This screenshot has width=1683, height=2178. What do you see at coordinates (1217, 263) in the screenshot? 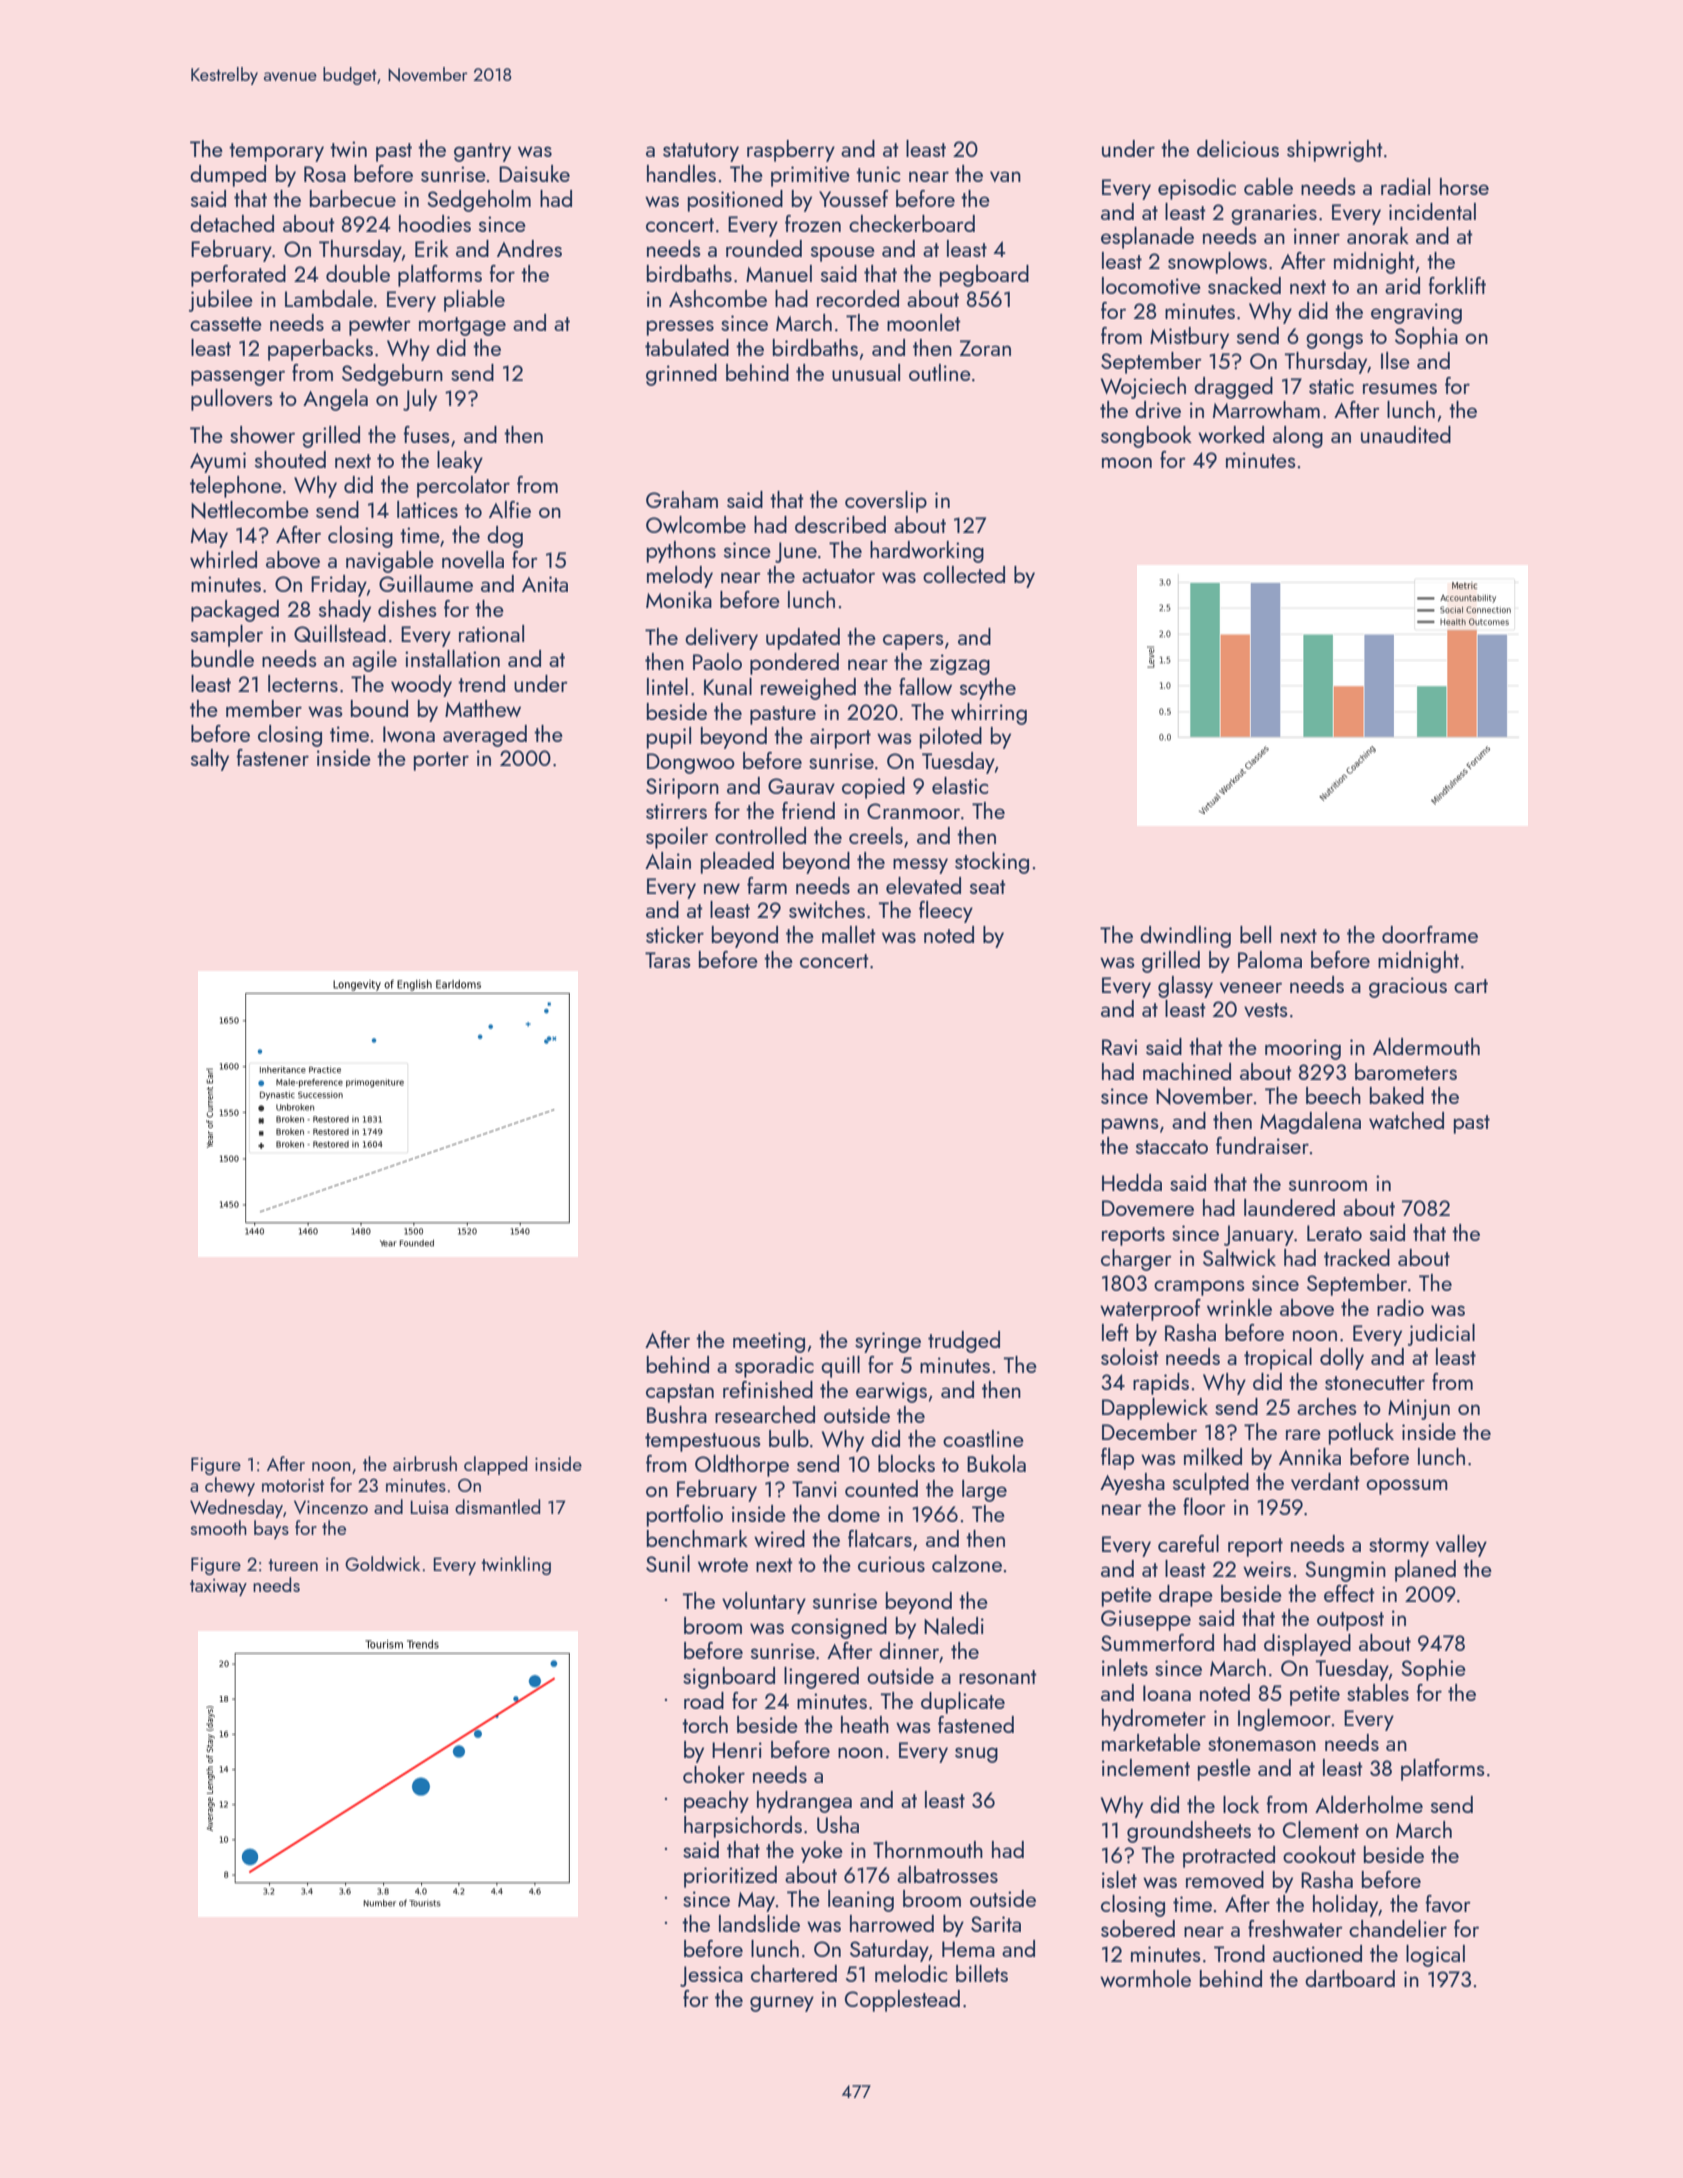
I see `snowplows` at bounding box center [1217, 263].
